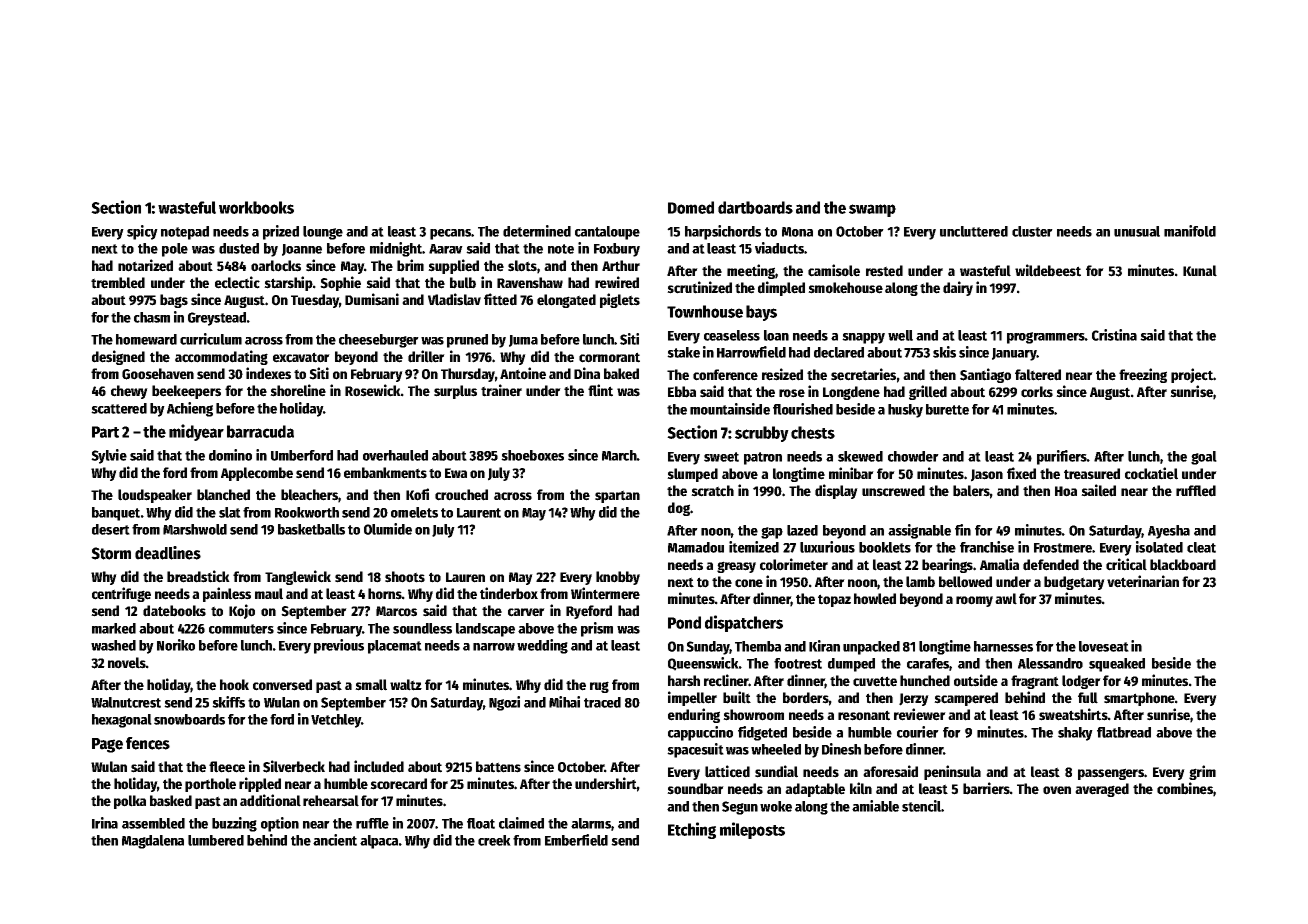  I want to click on purifiers, so click(1062, 457).
